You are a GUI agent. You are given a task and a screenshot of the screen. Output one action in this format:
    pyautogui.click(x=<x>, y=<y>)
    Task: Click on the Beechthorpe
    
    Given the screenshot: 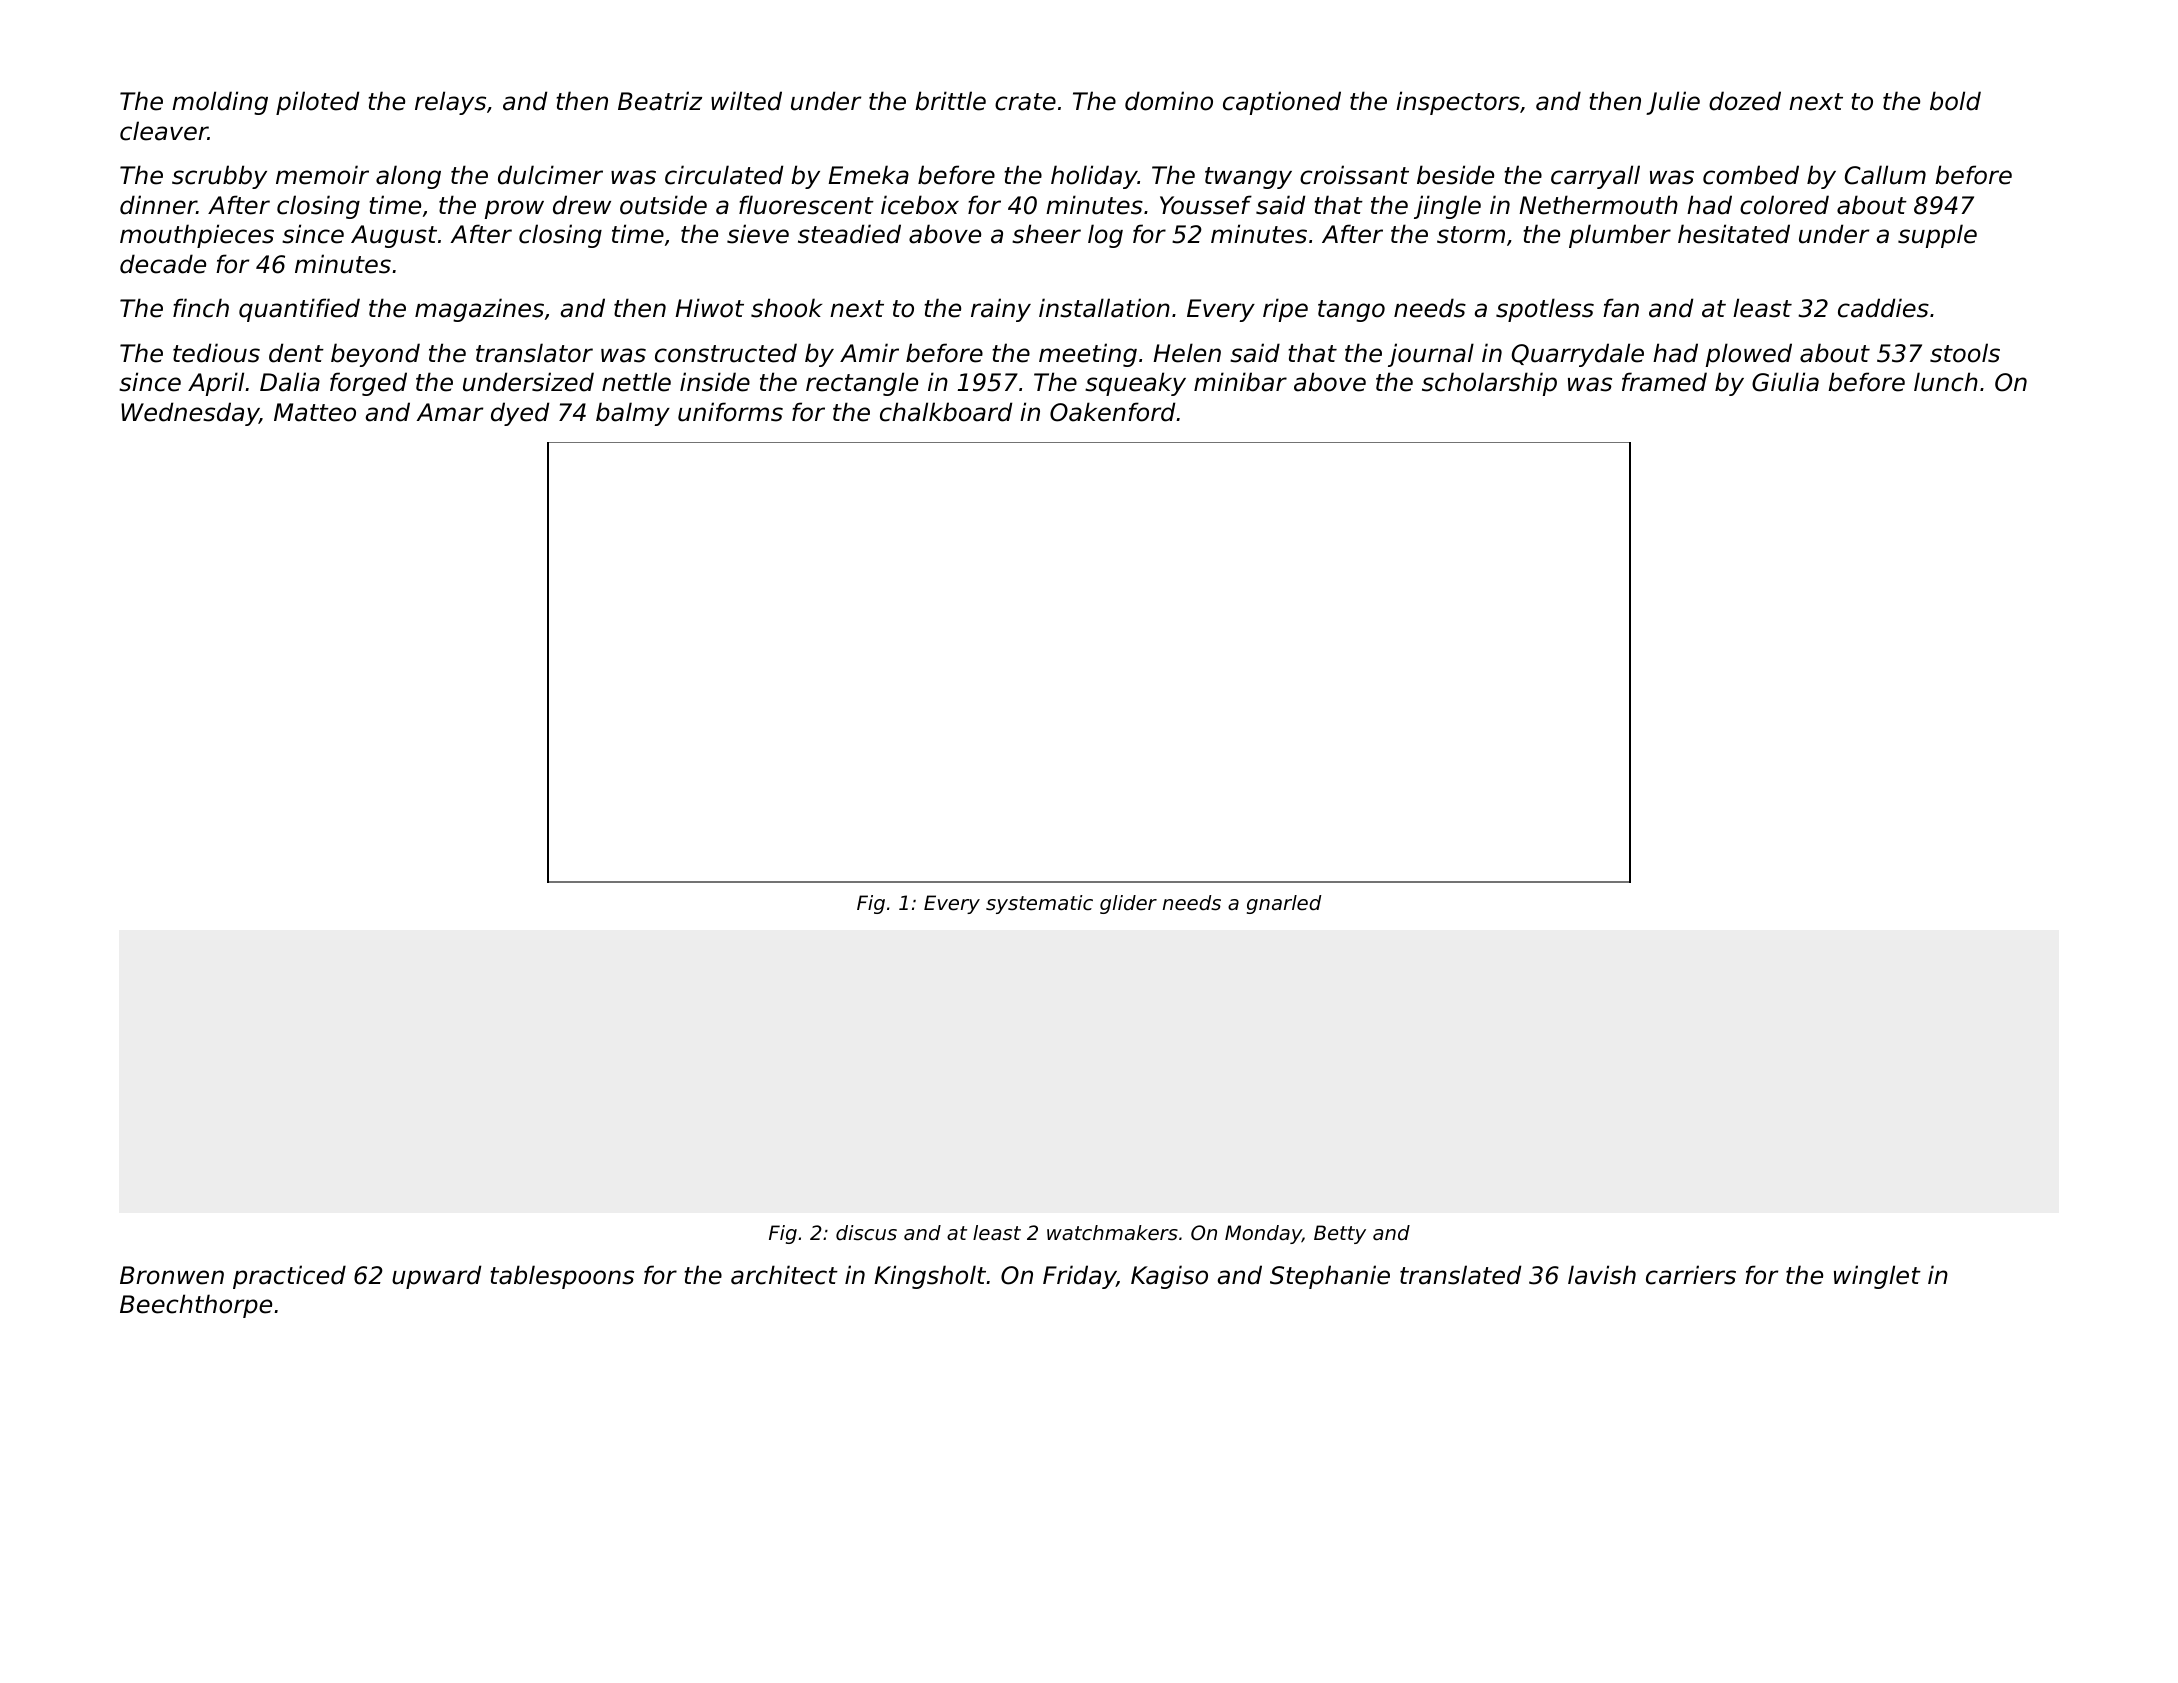 What is the action you would take?
    pyautogui.click(x=196, y=1306)
